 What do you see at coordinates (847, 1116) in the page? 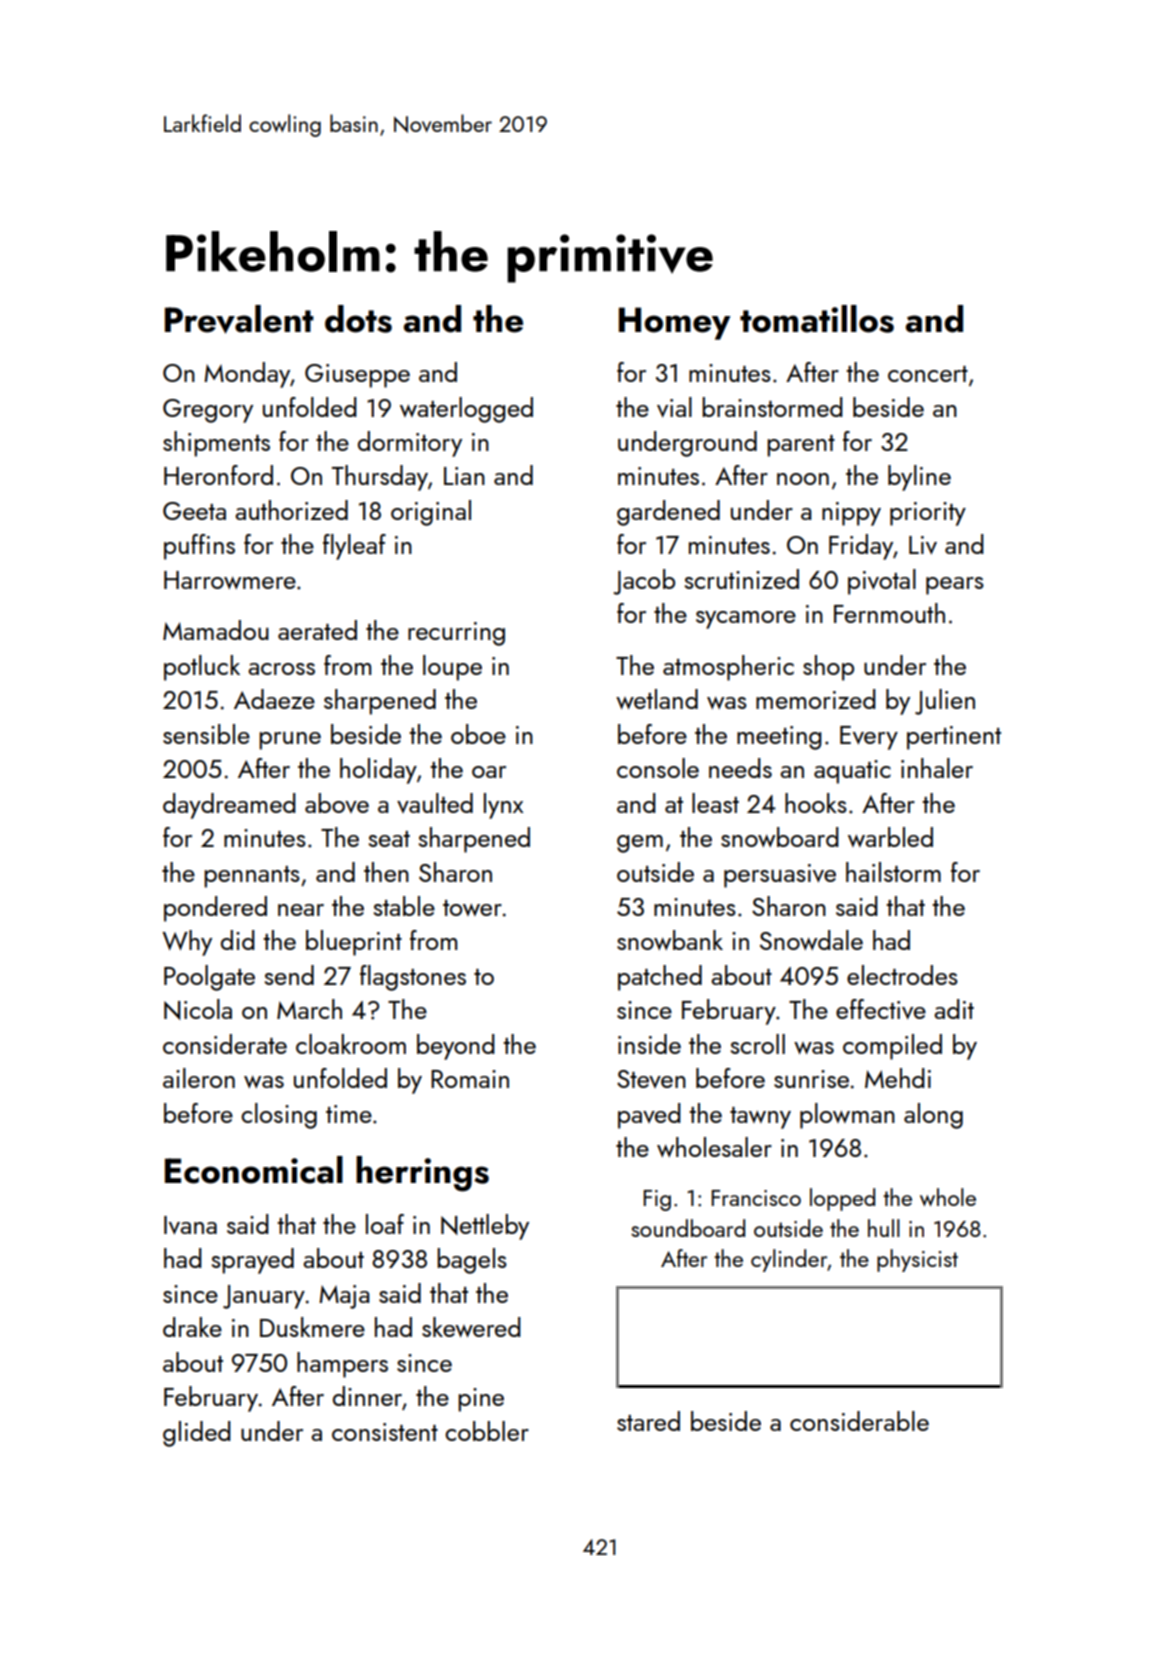
I see `plowman` at bounding box center [847, 1116].
